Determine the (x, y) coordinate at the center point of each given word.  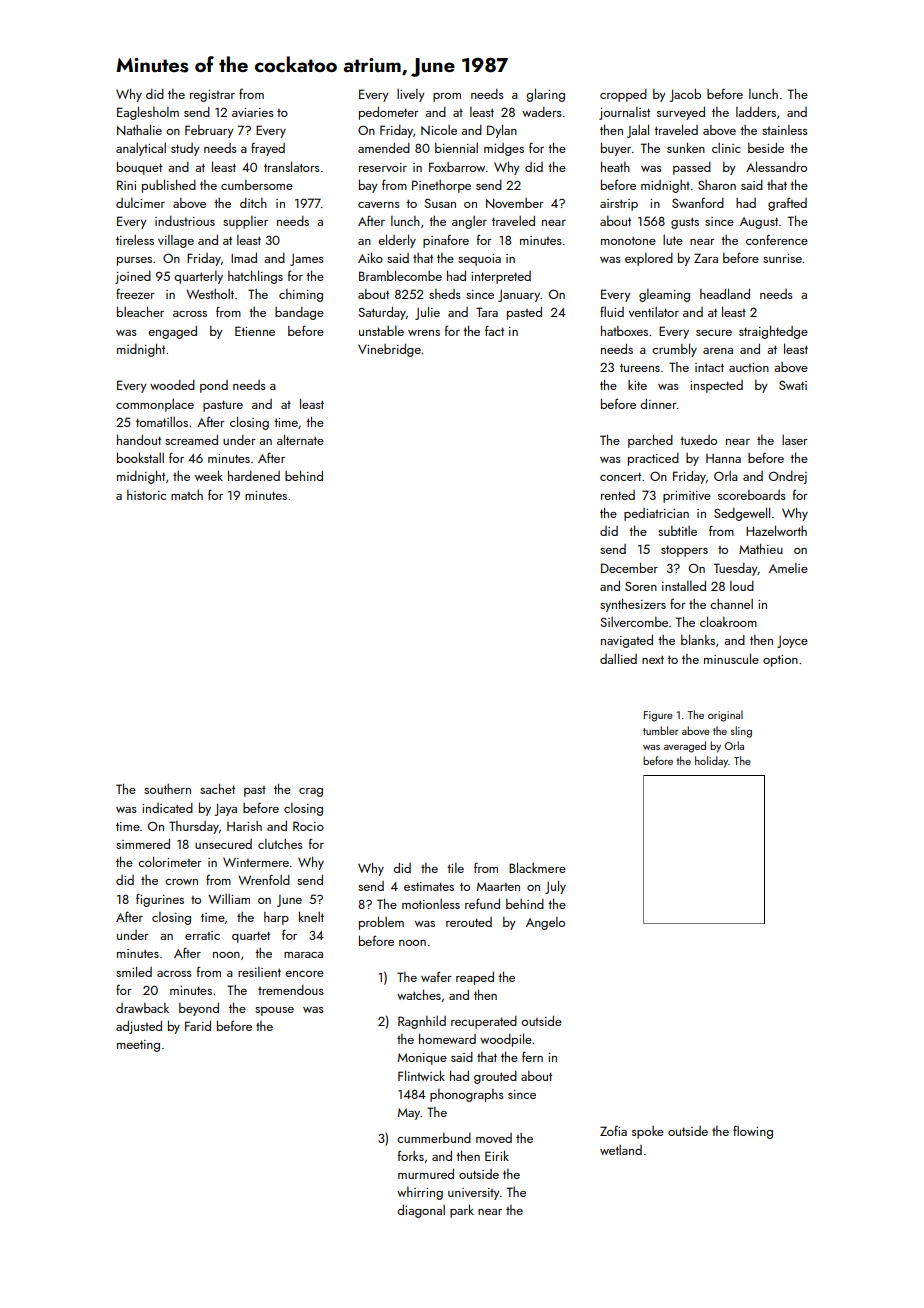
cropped (623, 95)
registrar (212, 96)
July (555, 887)
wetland (621, 1150)
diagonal (421, 1211)
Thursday (194, 827)
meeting (138, 1046)
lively (411, 95)
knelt (311, 916)
